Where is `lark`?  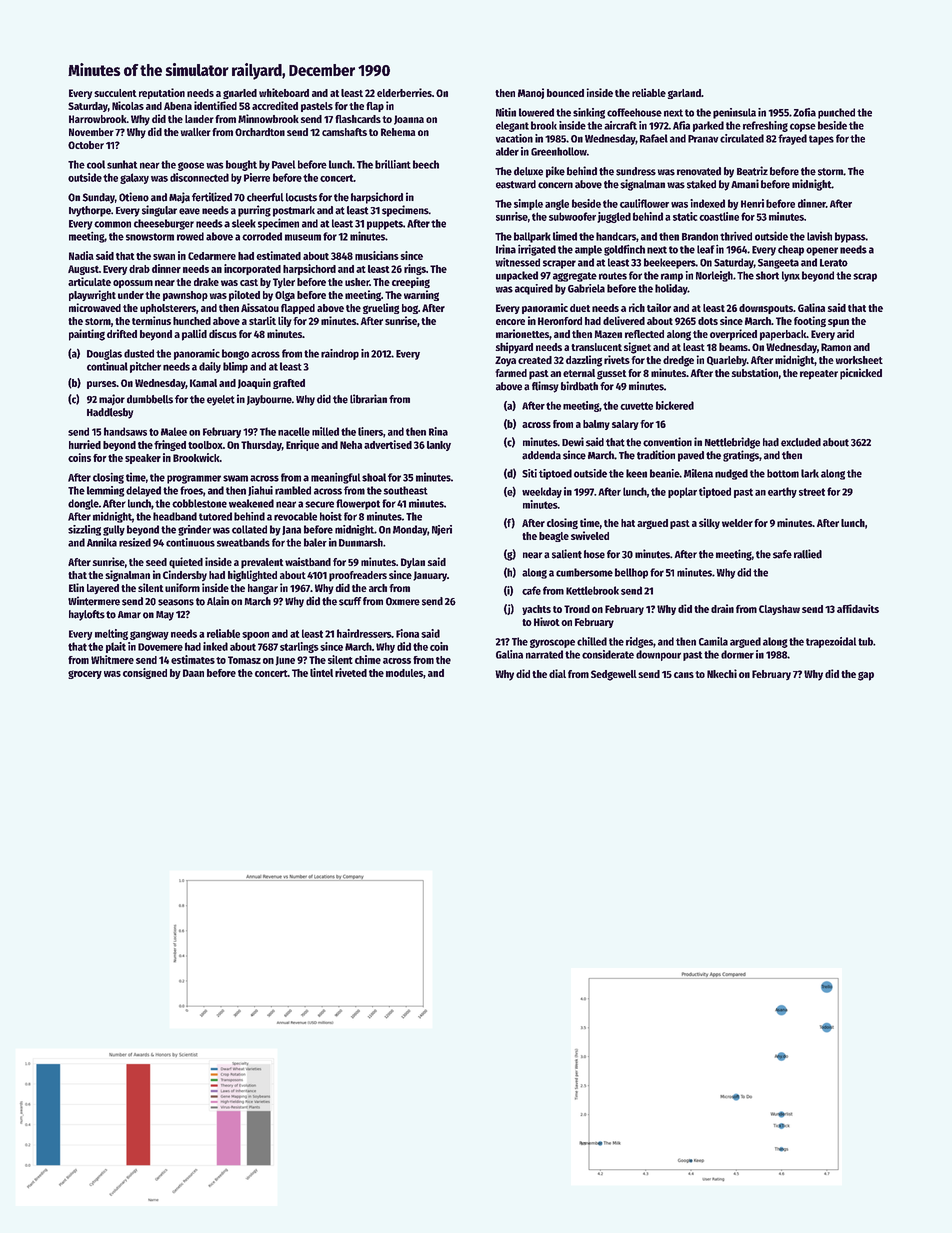
lark is located at coordinates (810, 473).
